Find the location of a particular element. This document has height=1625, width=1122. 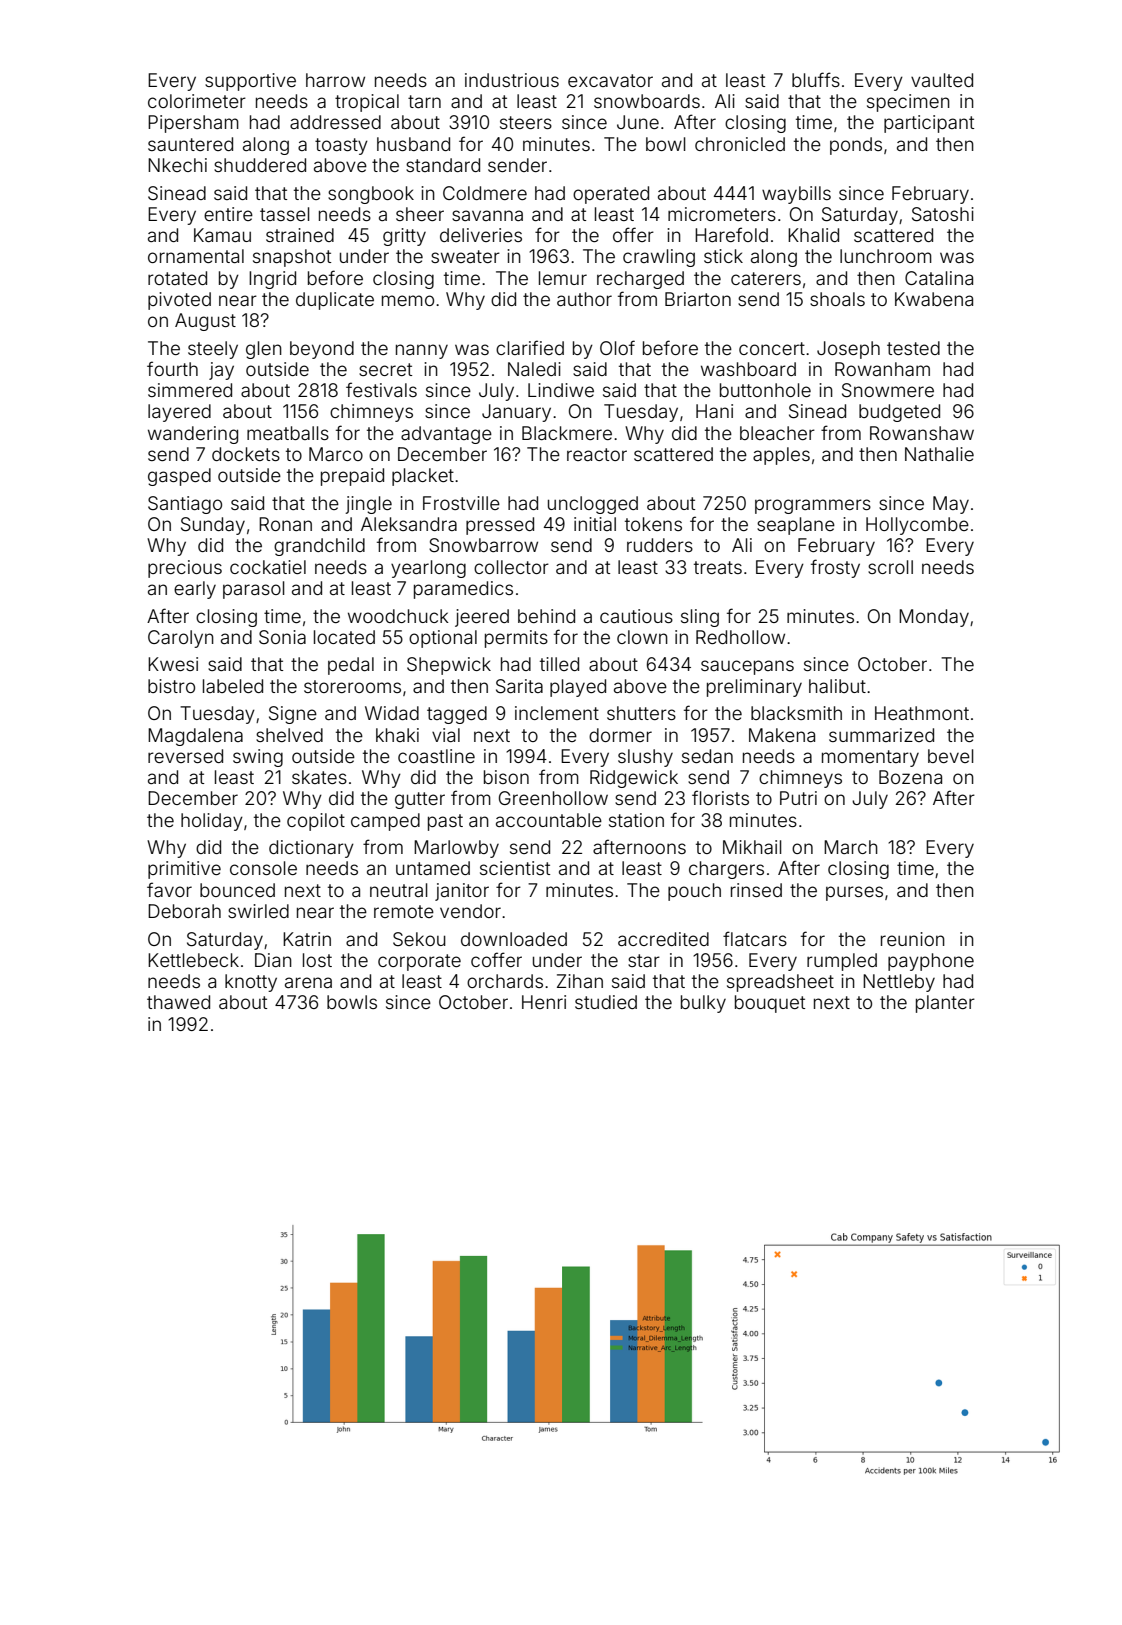

planter is located at coordinates (945, 1004).
